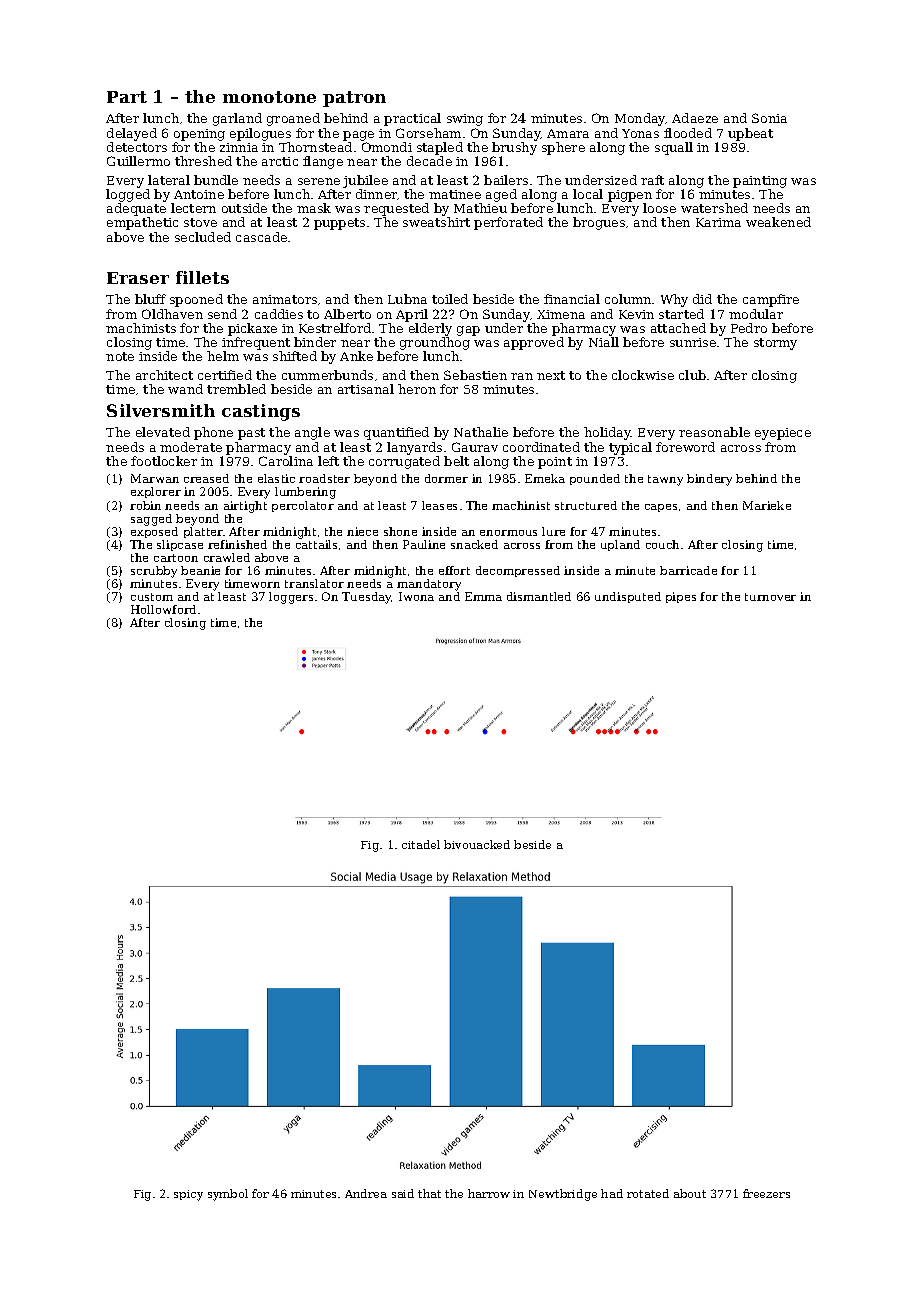 The height and width of the screenshot is (1308, 924). What do you see at coordinates (475, 375) in the screenshot?
I see `Sebastien` at bounding box center [475, 375].
